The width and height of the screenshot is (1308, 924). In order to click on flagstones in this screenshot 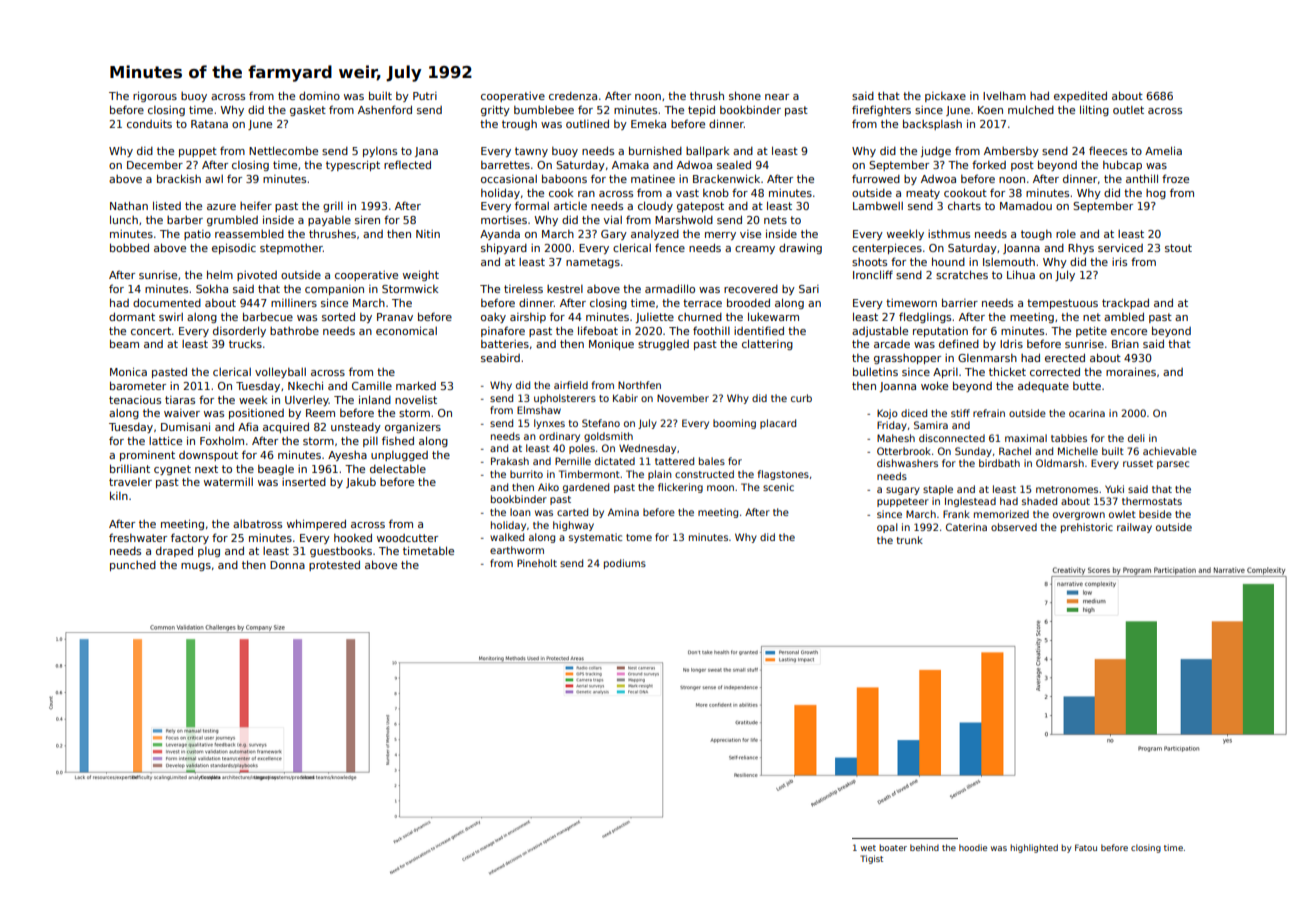, I will do `click(783, 475)`.
